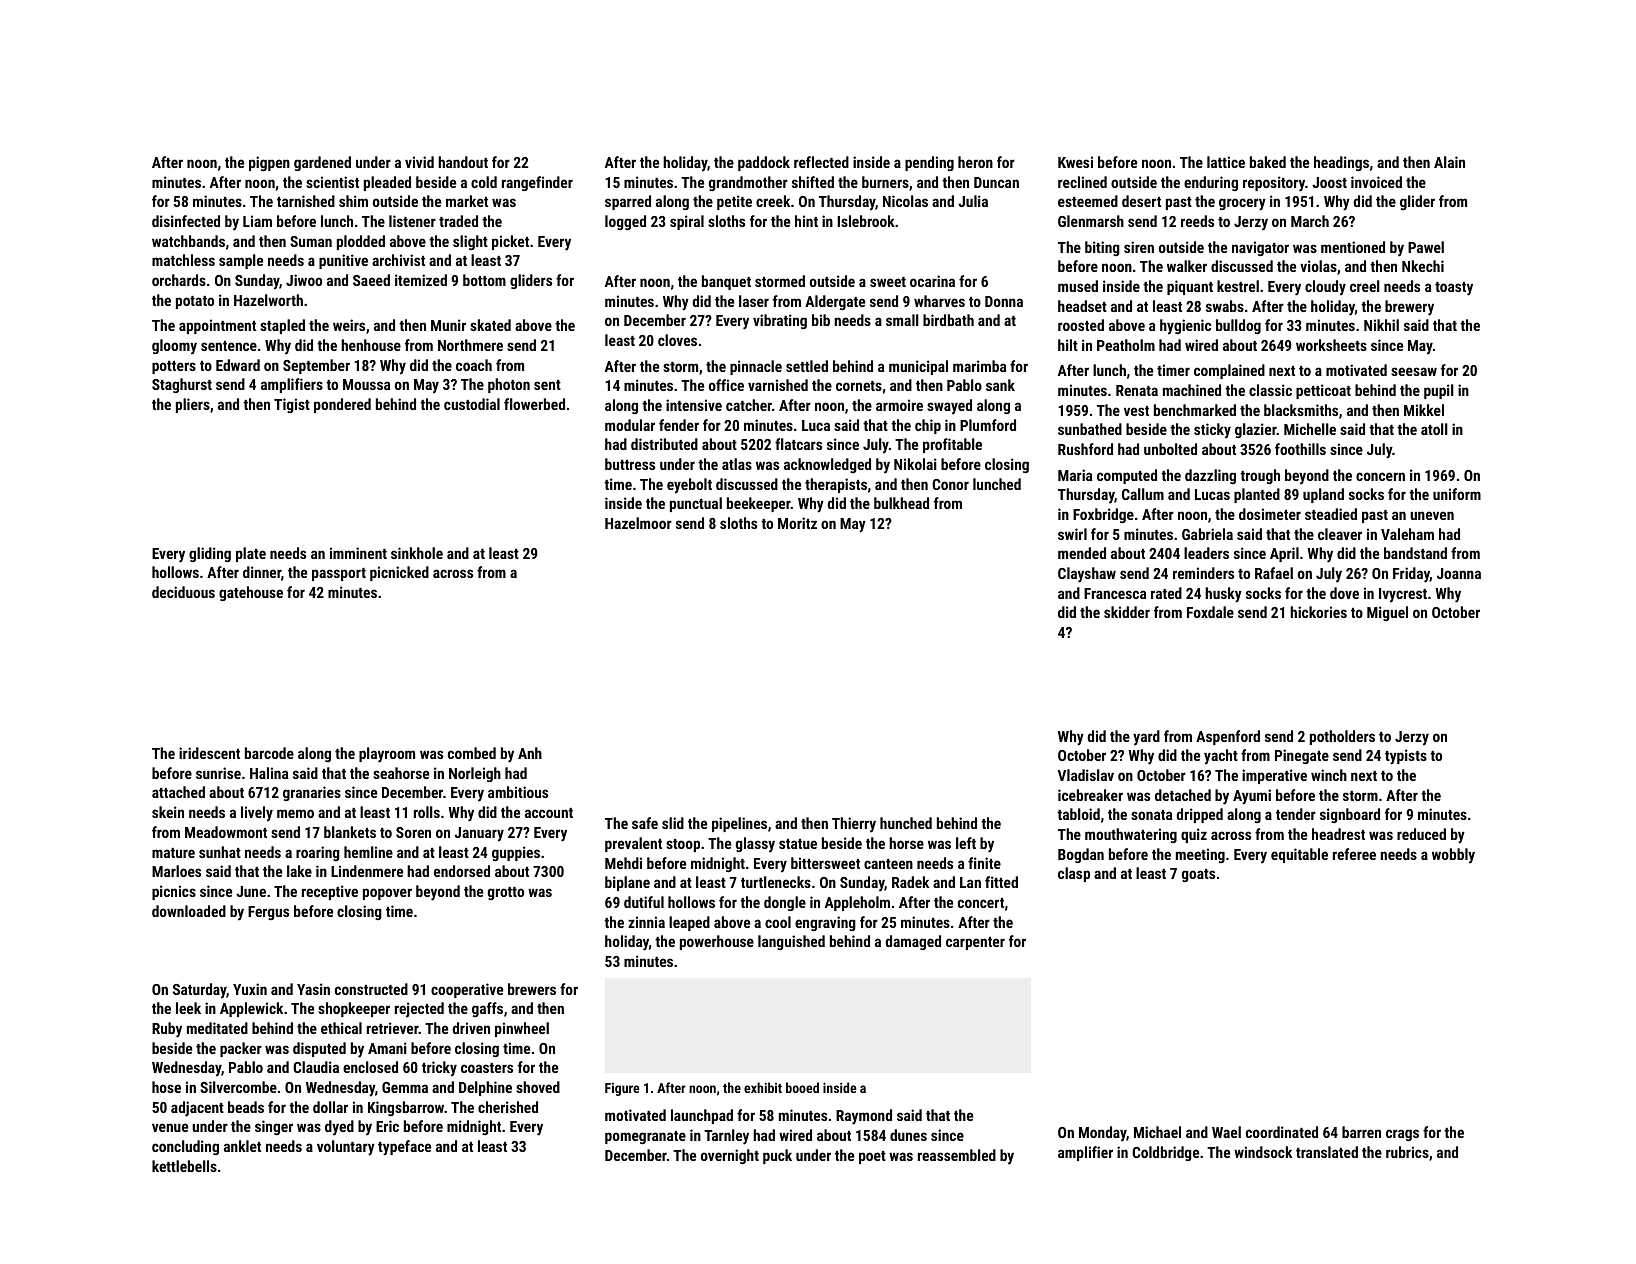  What do you see at coordinates (1284, 554) in the image?
I see `April` at bounding box center [1284, 554].
